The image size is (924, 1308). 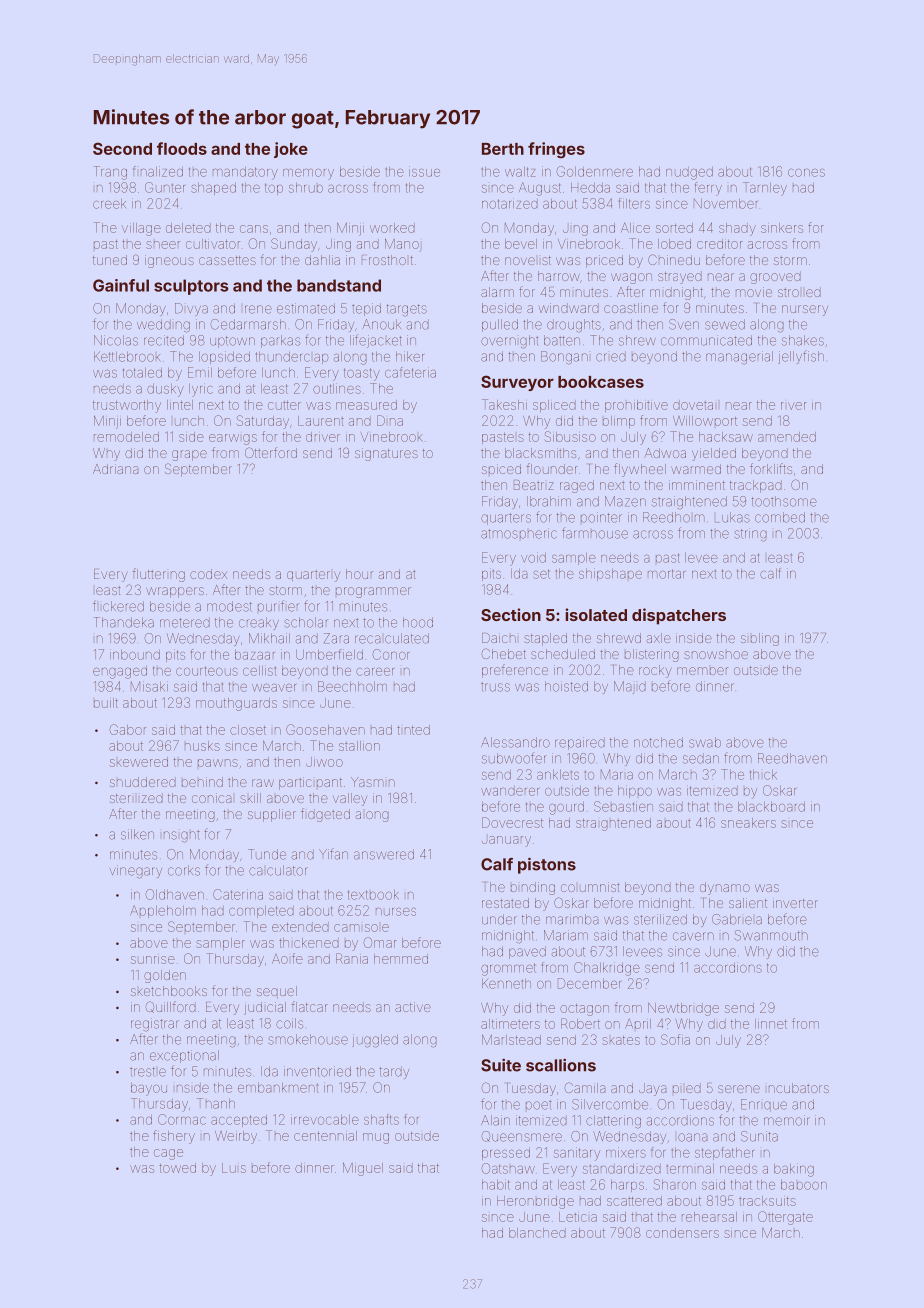 What do you see at coordinates (401, 959) in the screenshot?
I see `hemmed` at bounding box center [401, 959].
